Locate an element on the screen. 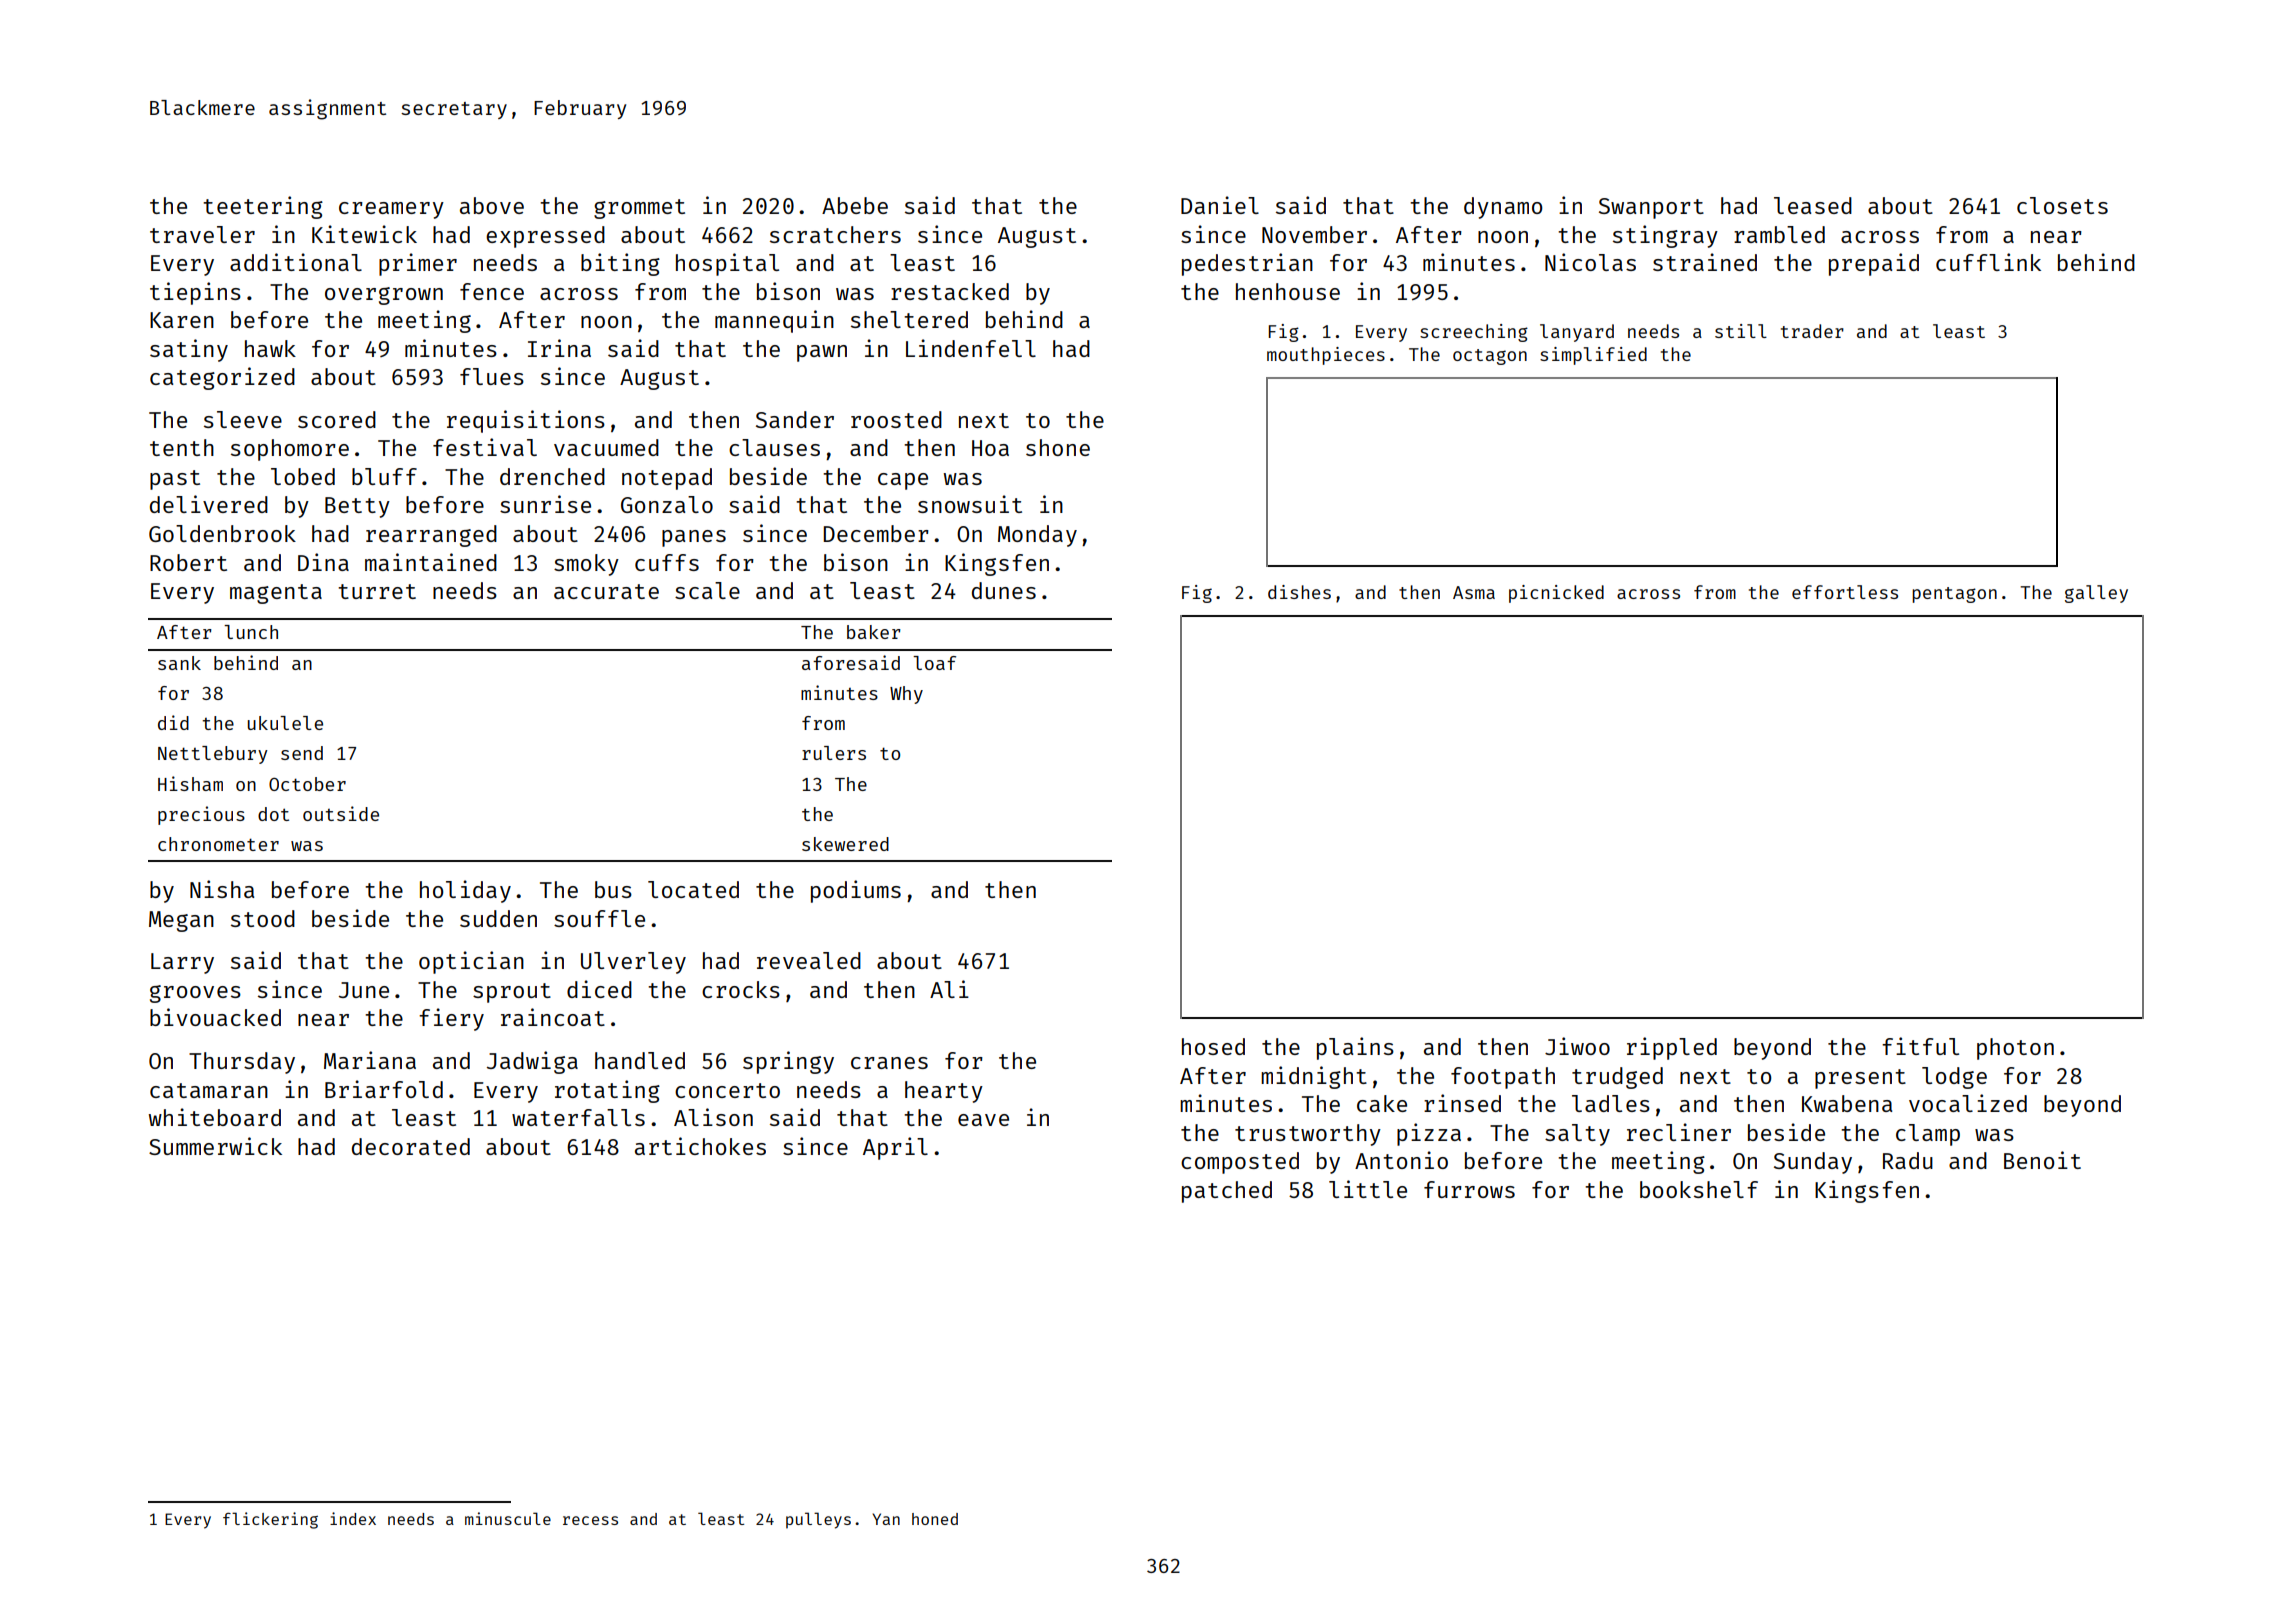 The height and width of the screenshot is (1620, 2292). teetering is located at coordinates (263, 207).
